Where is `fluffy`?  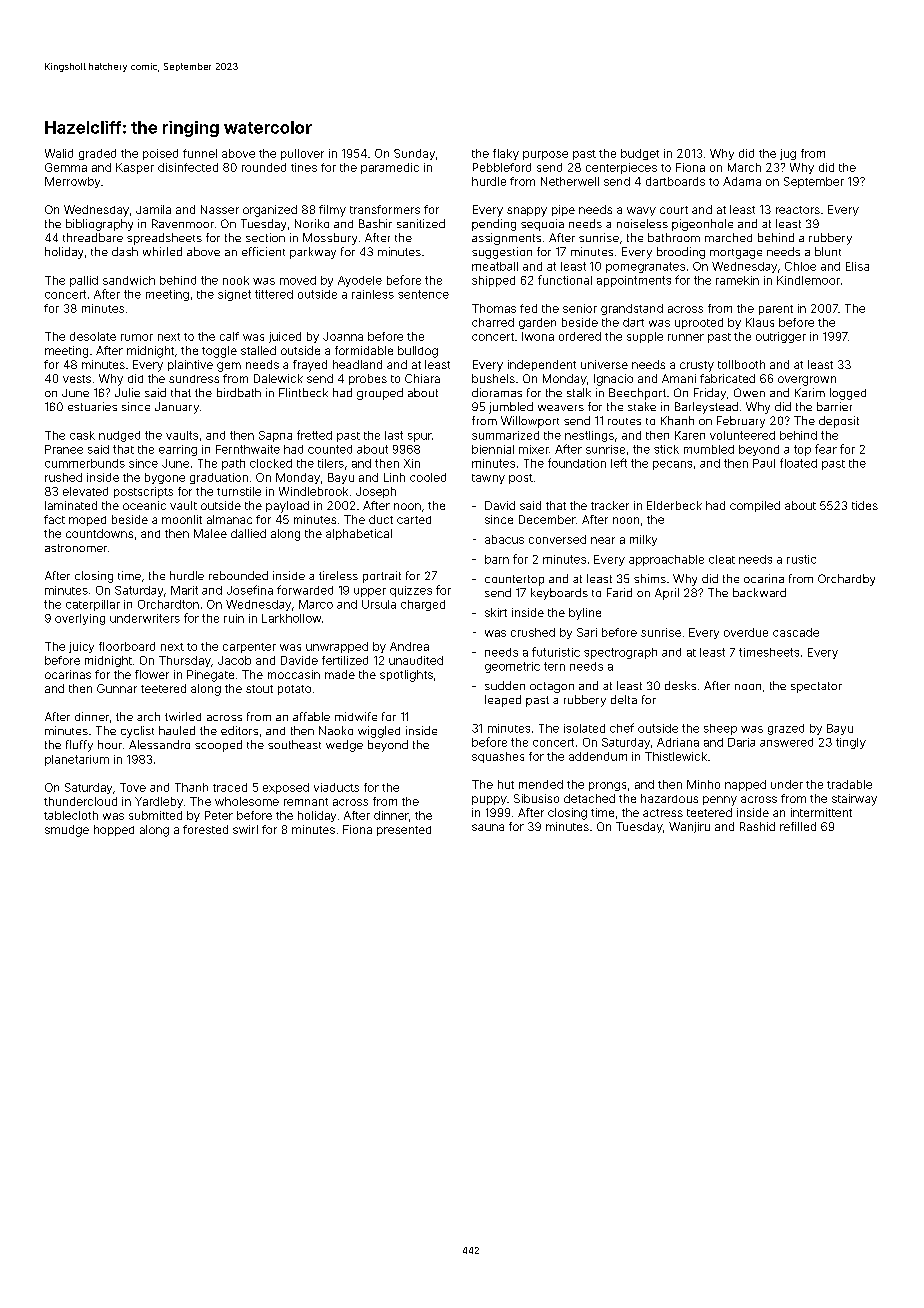 fluffy is located at coordinates (79, 746).
